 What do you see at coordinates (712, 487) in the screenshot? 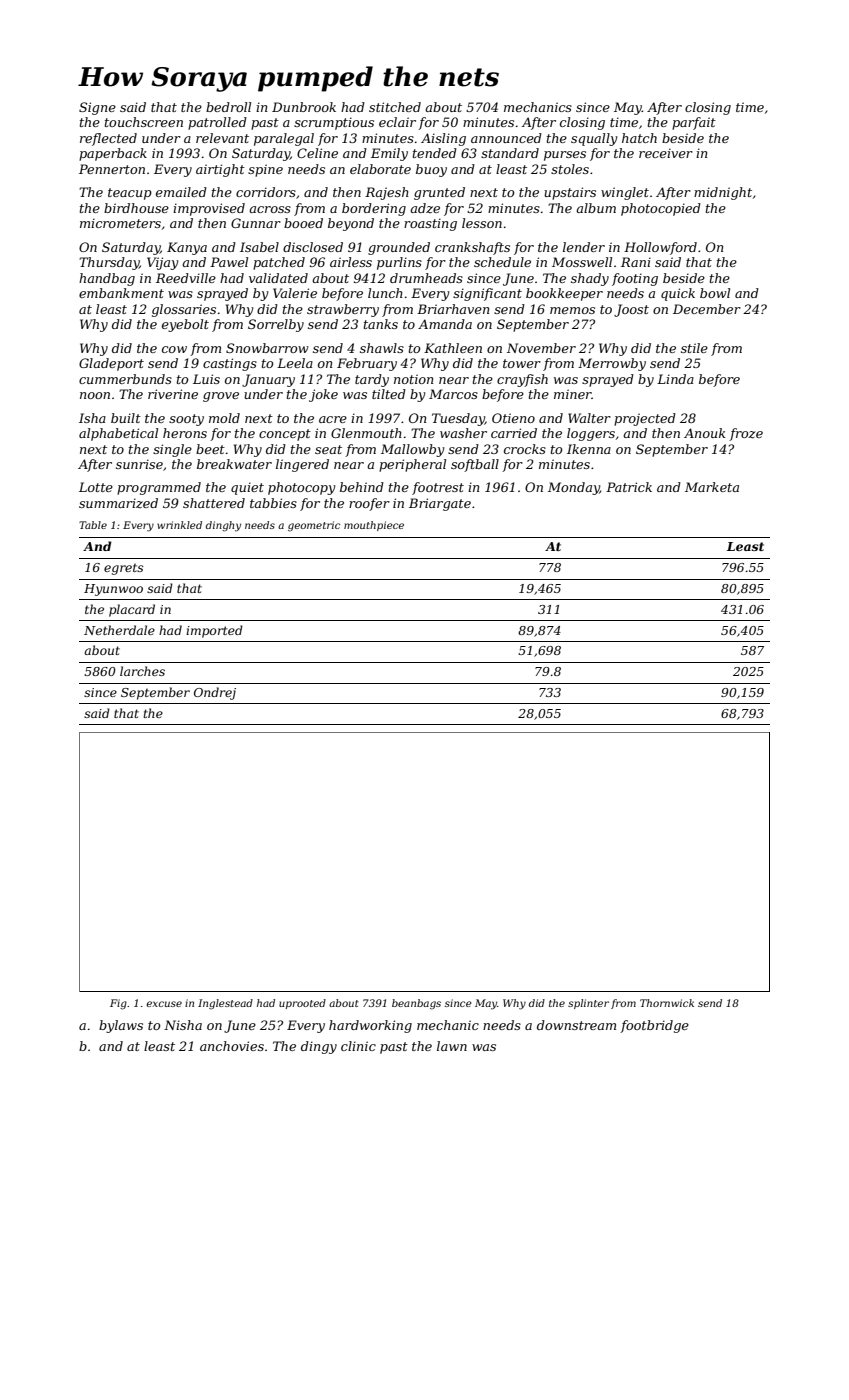
I see `Marketa` at bounding box center [712, 487].
